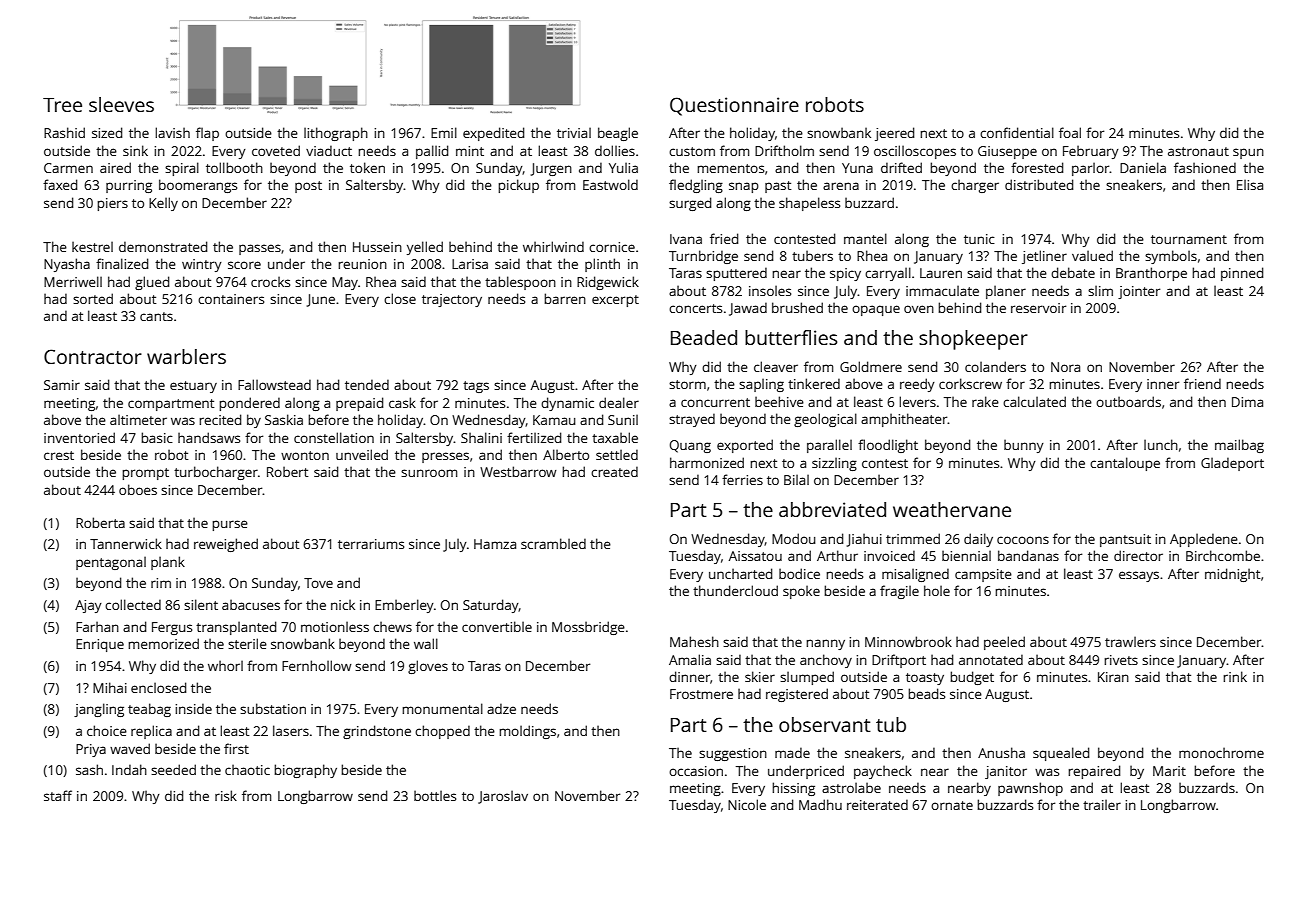 The height and width of the page is (924, 1308). What do you see at coordinates (966, 555) in the page?
I see `biennial` at bounding box center [966, 555].
